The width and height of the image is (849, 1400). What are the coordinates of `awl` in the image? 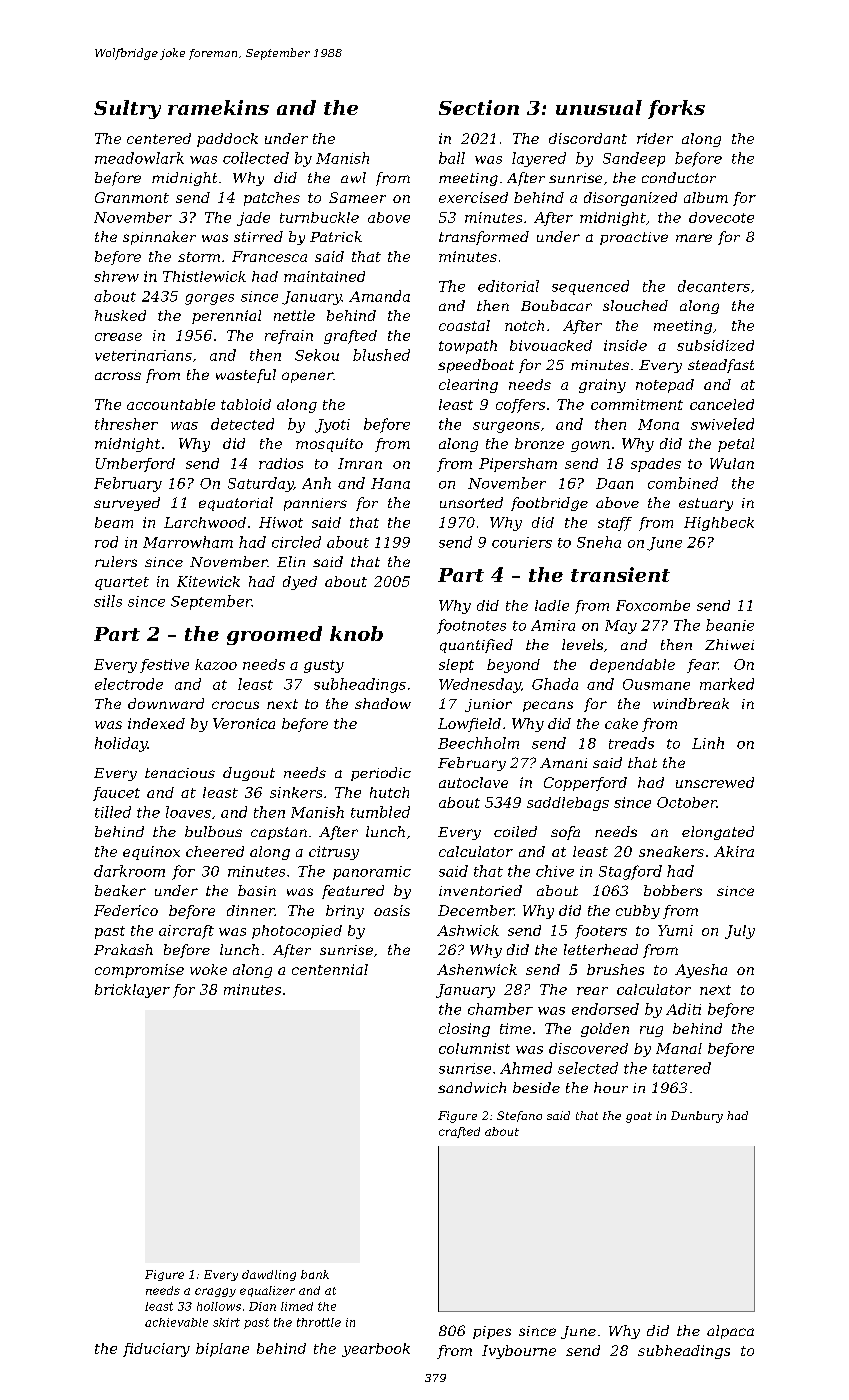 It's located at (353, 177).
